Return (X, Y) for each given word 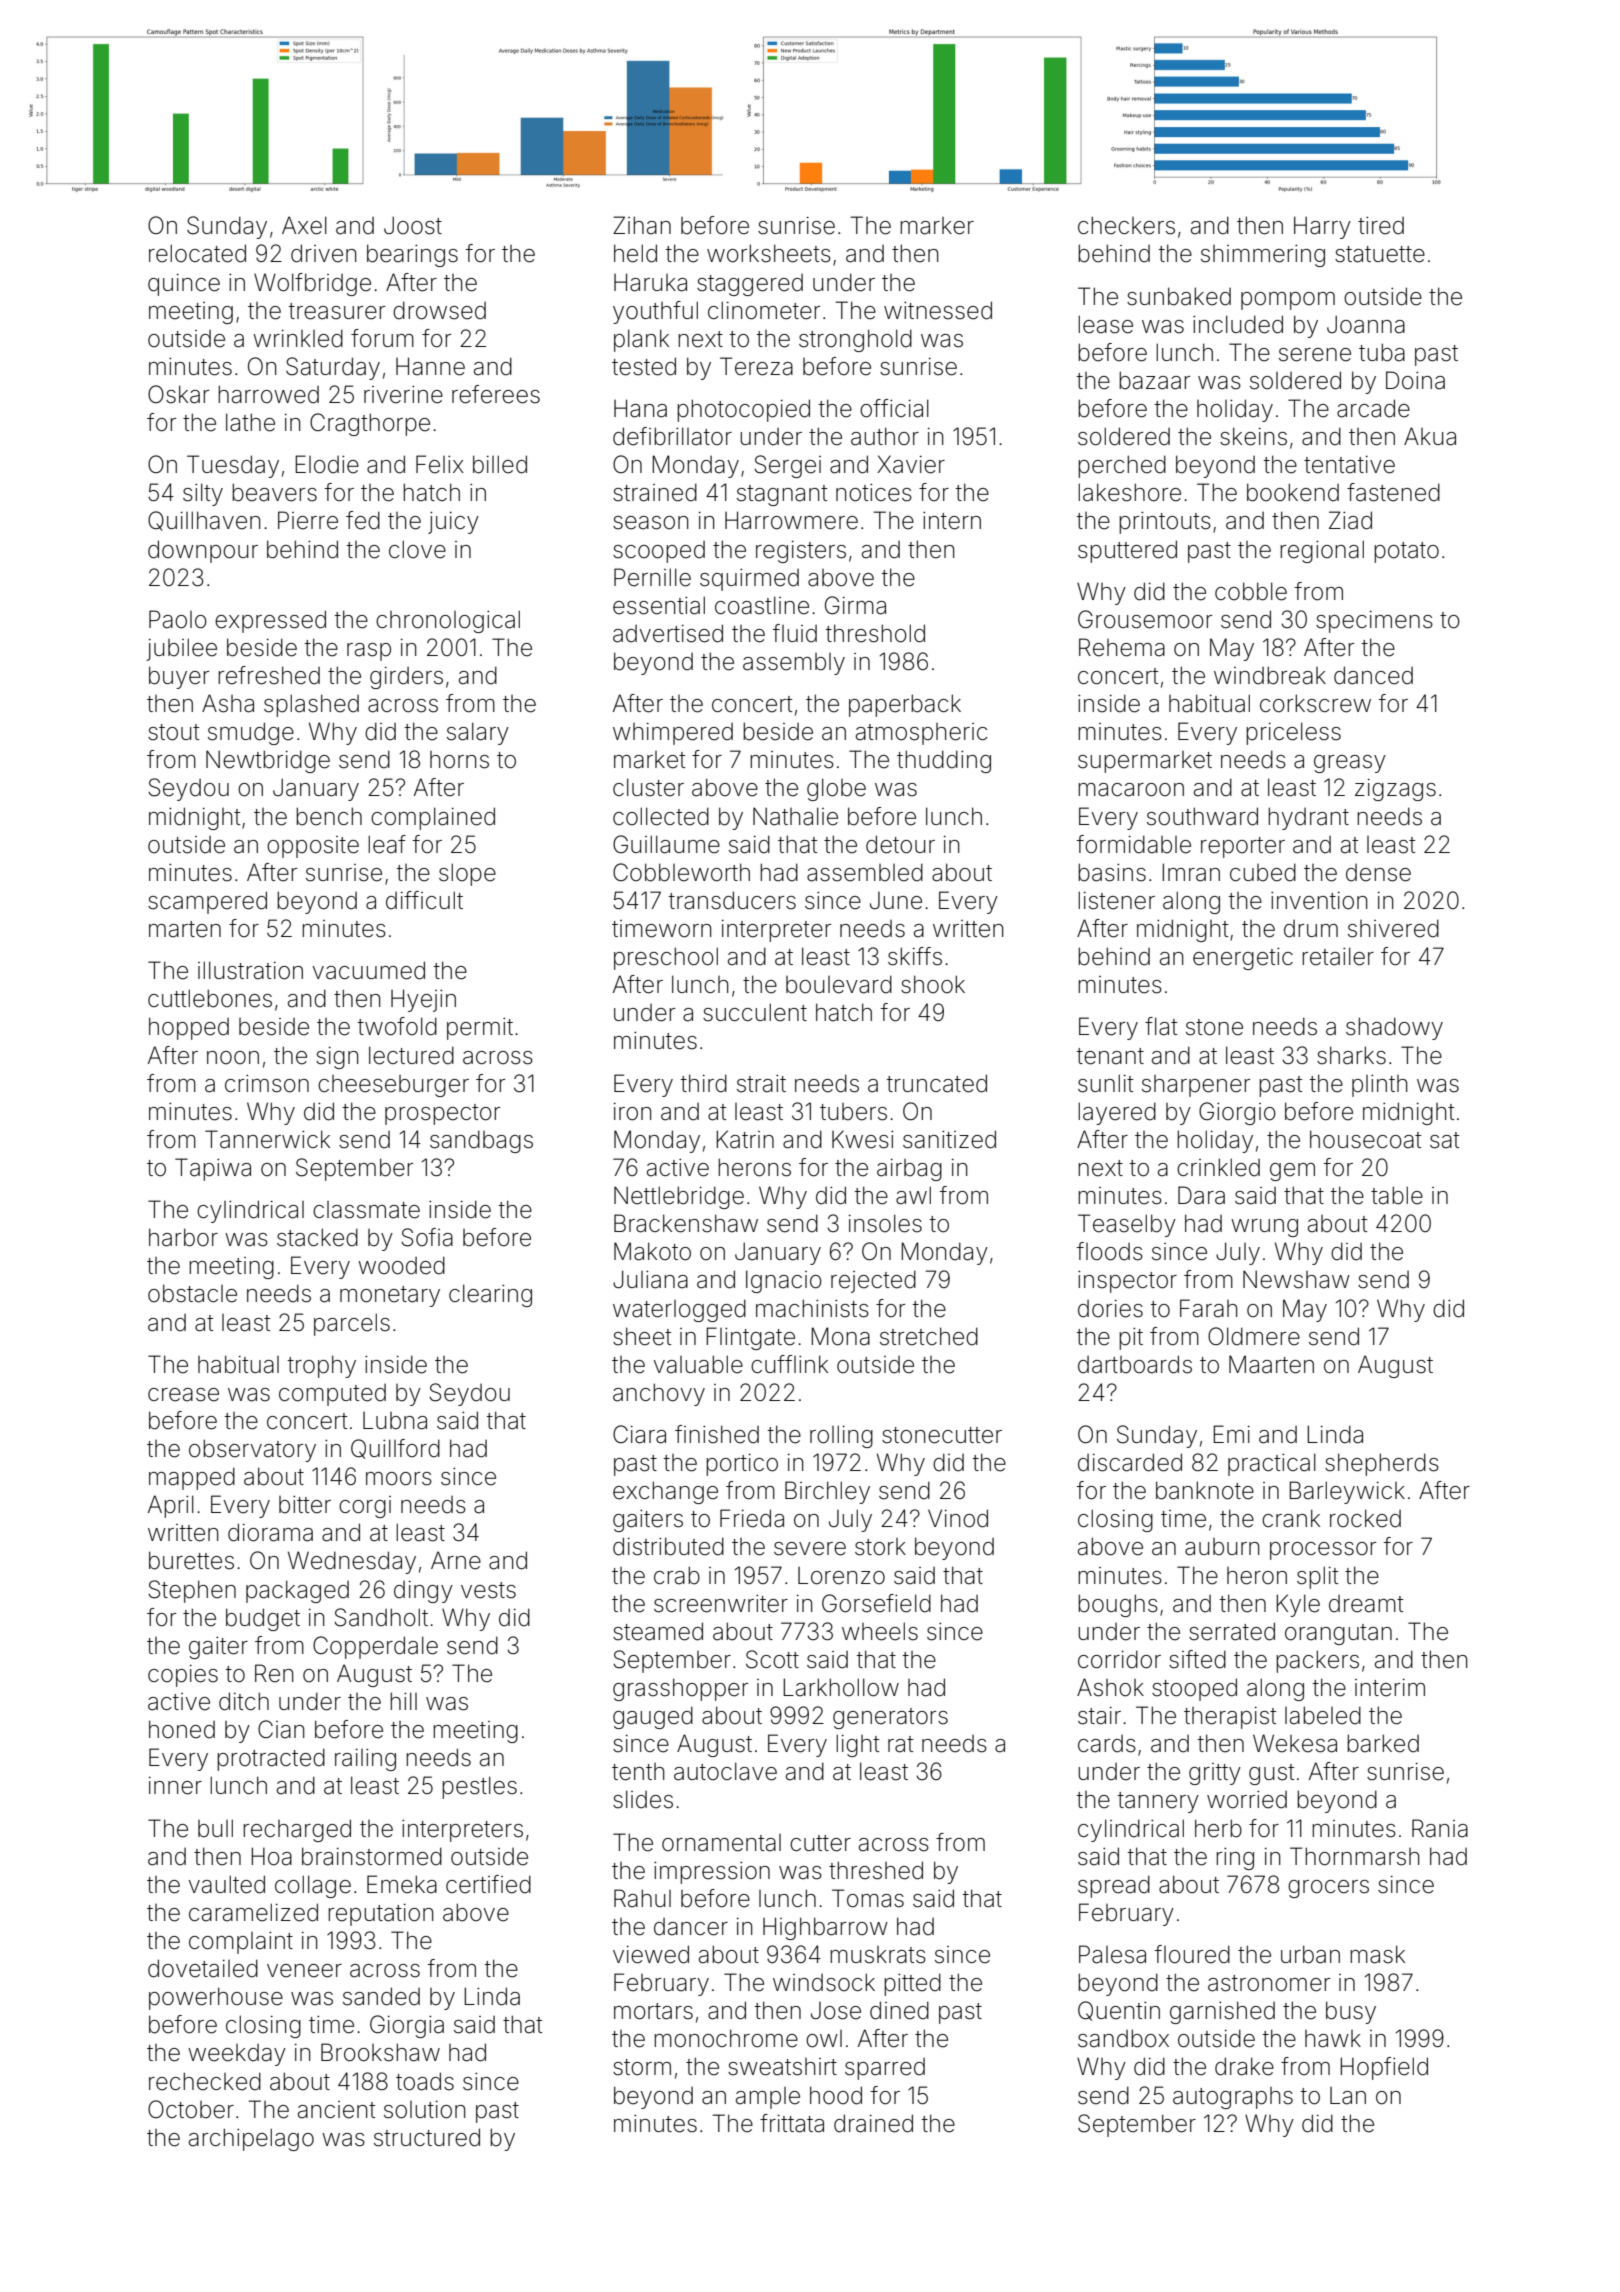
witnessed (938, 310)
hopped (189, 1028)
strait (761, 1084)
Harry (1322, 227)
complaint (241, 1943)
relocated (197, 253)
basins (1112, 872)
